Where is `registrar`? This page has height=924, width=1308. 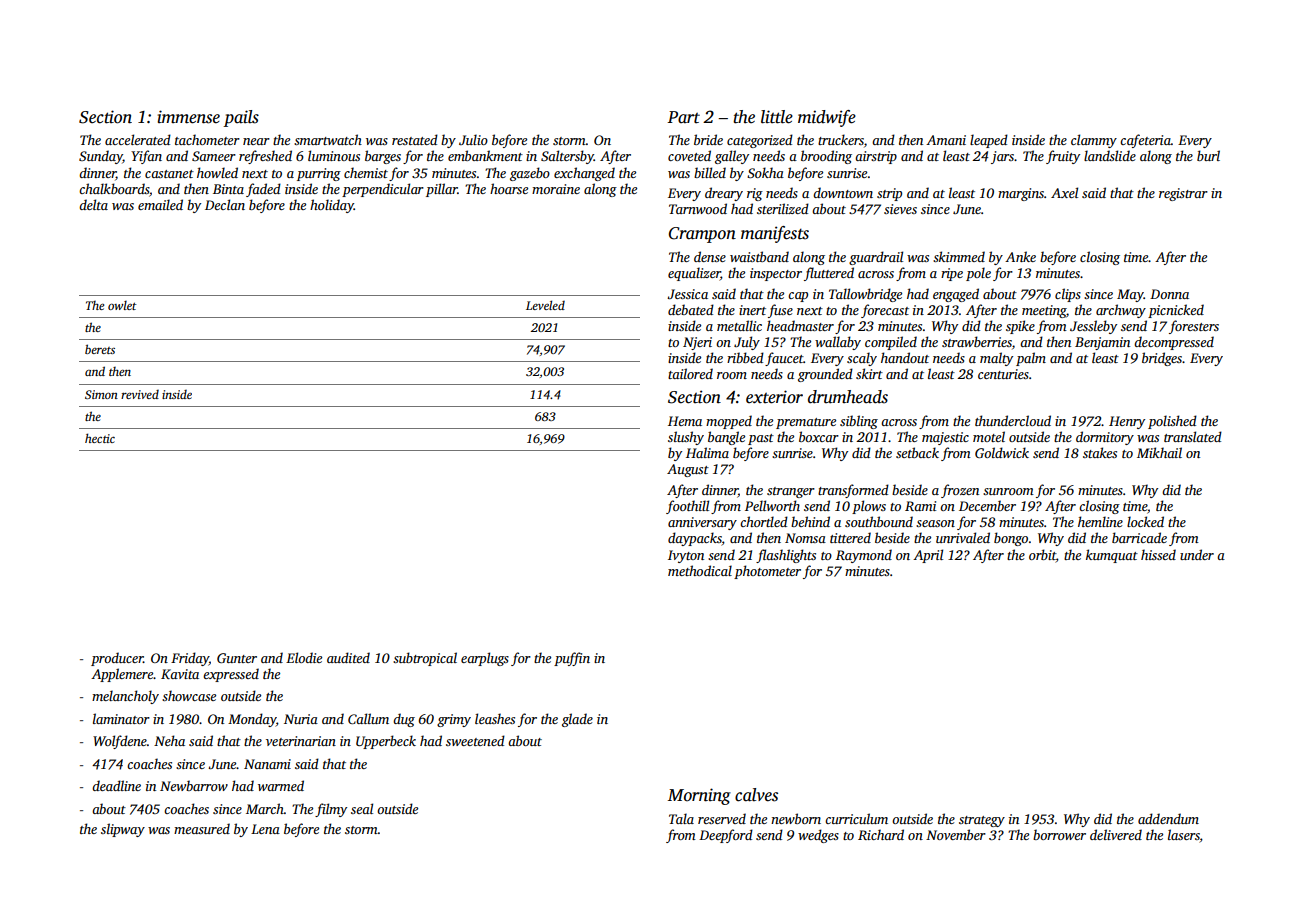
registrar is located at coordinates (1183, 194).
